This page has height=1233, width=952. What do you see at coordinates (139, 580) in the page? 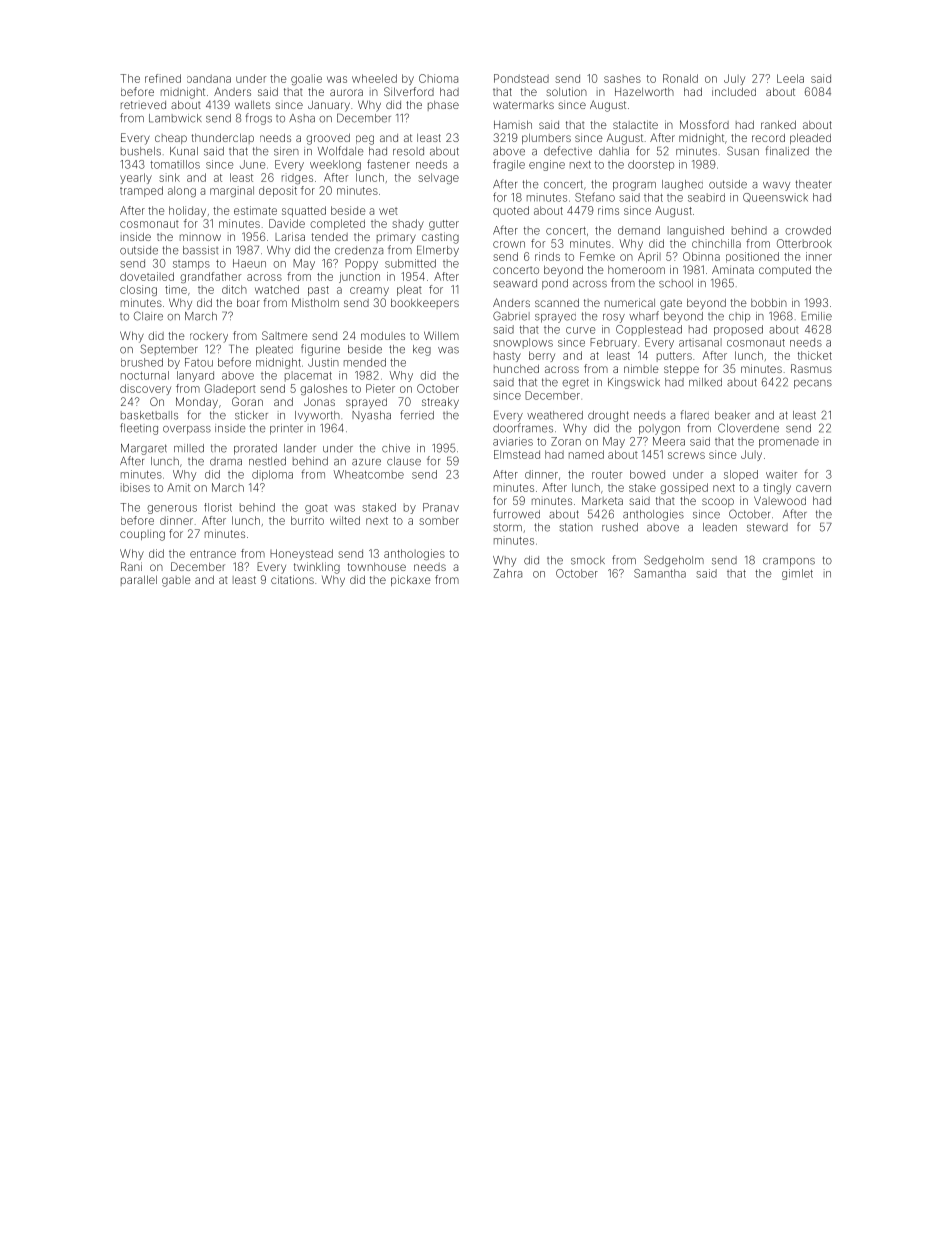
I see `parallel` at bounding box center [139, 580].
